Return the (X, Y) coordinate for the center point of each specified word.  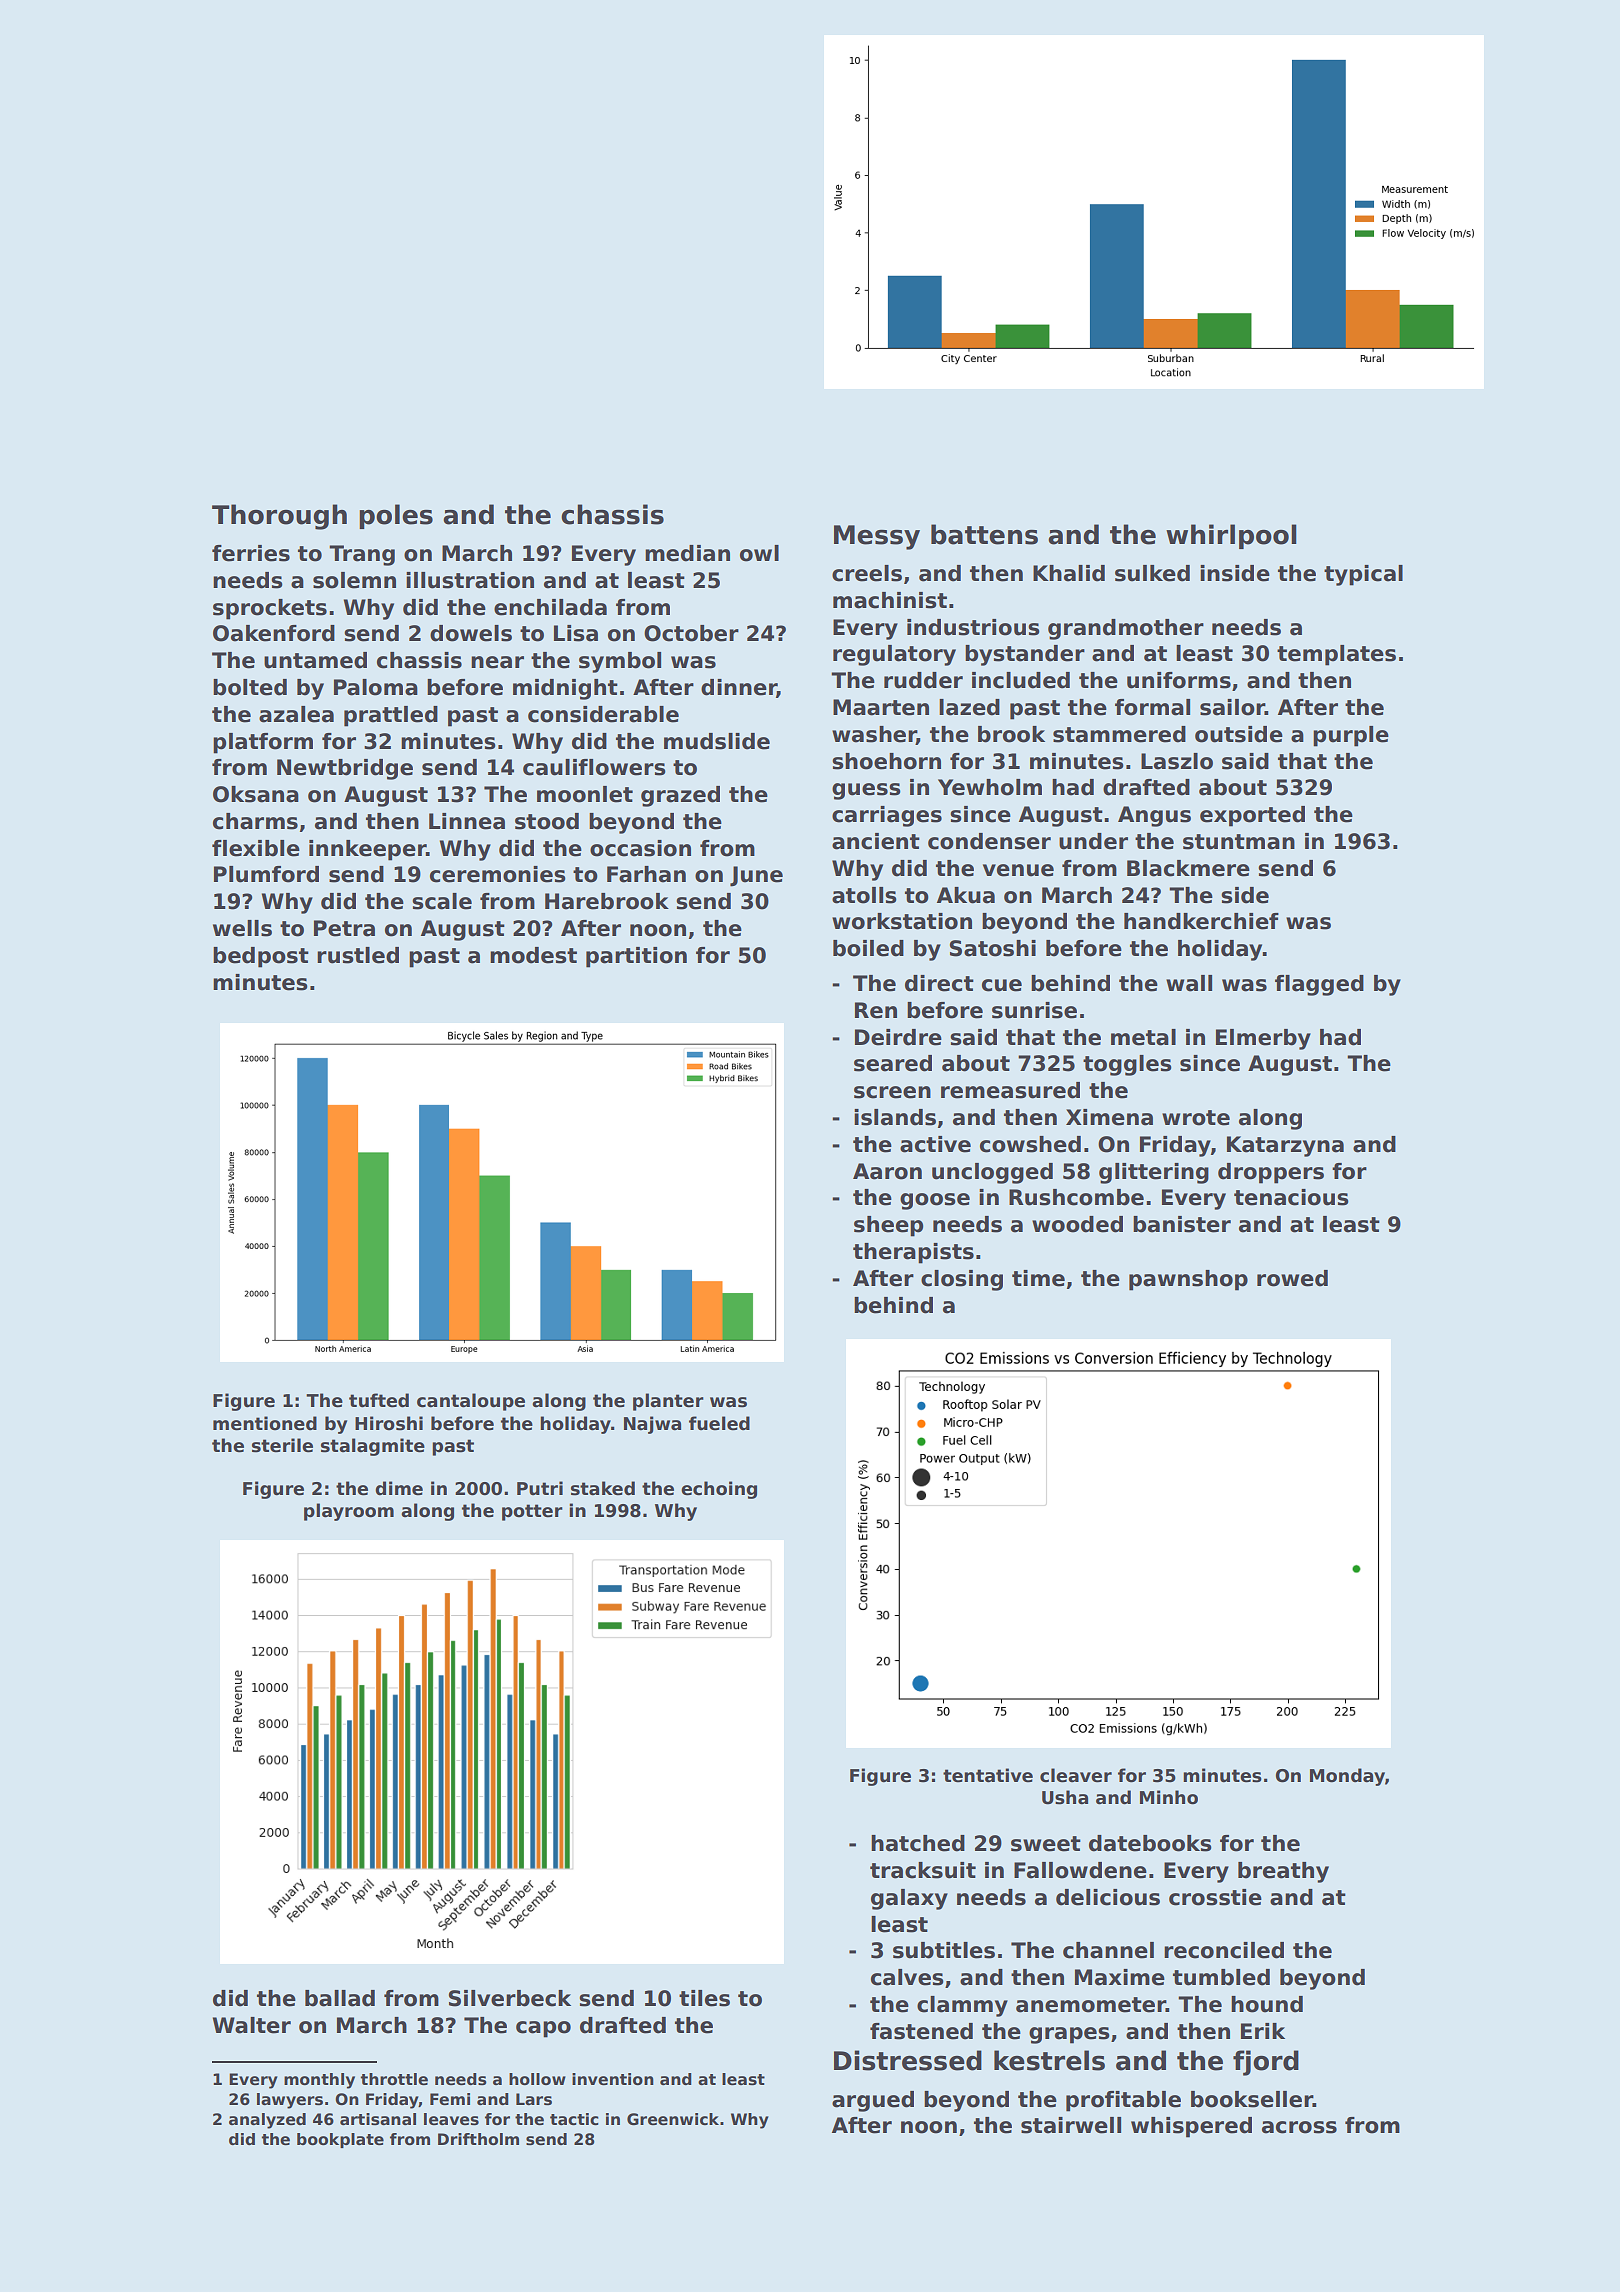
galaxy (909, 1899)
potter (532, 1512)
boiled (868, 948)
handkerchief (1201, 921)
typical (1363, 575)
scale (442, 901)
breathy (1283, 1872)
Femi (450, 2099)
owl (759, 553)
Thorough (279, 517)
